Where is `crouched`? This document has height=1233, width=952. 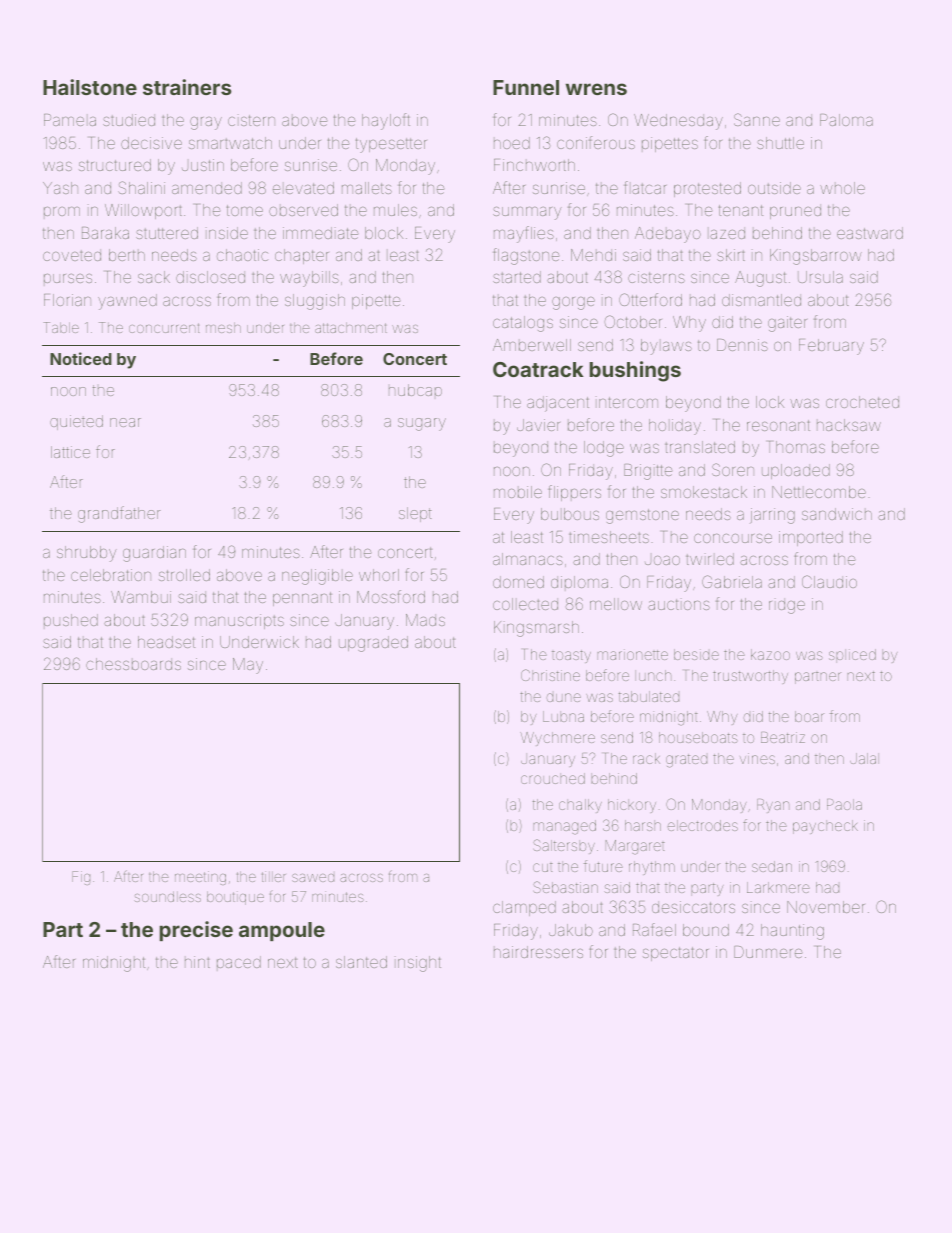
crouched is located at coordinates (553, 778).
